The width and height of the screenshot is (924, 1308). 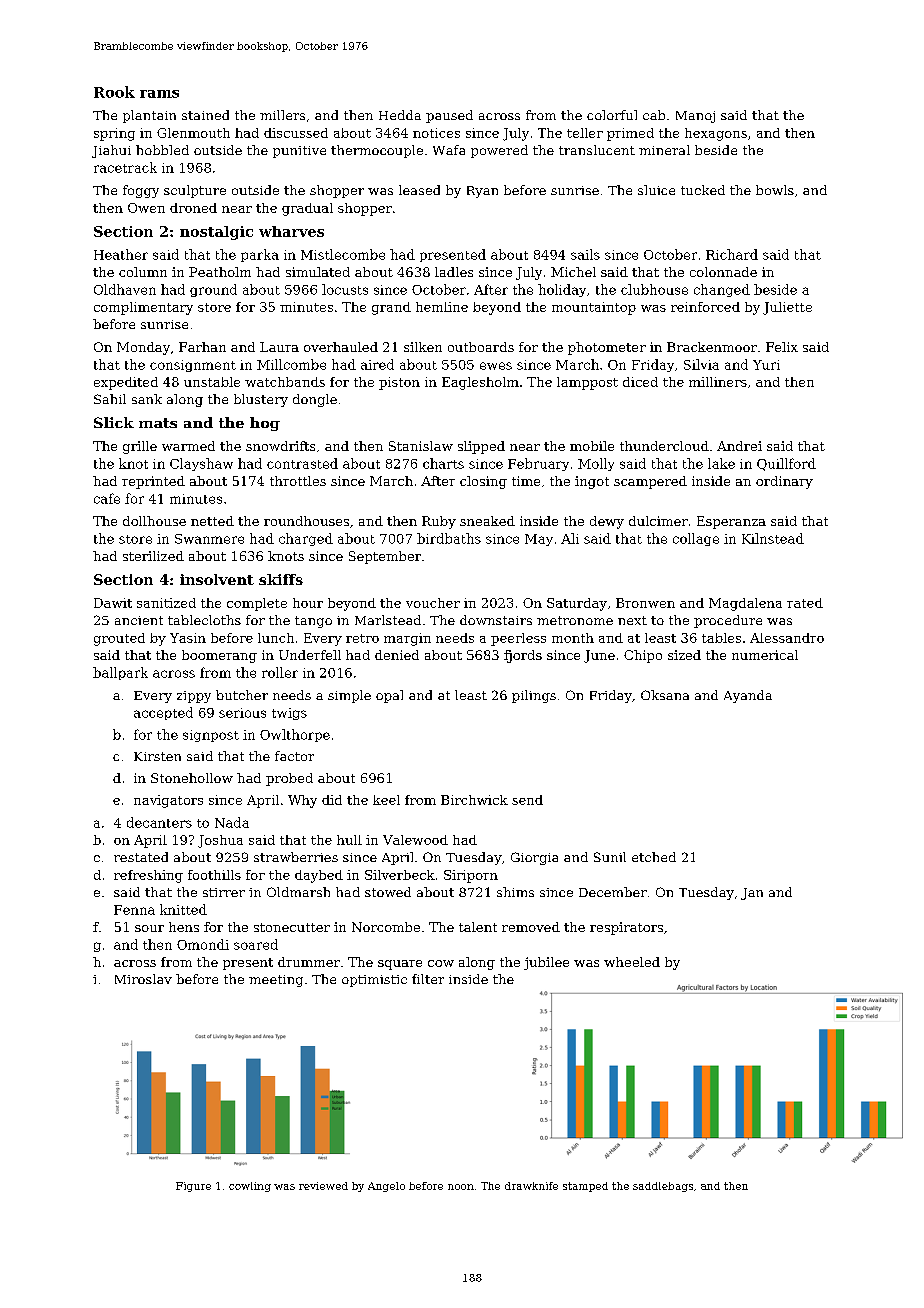 I want to click on send, so click(x=527, y=800).
